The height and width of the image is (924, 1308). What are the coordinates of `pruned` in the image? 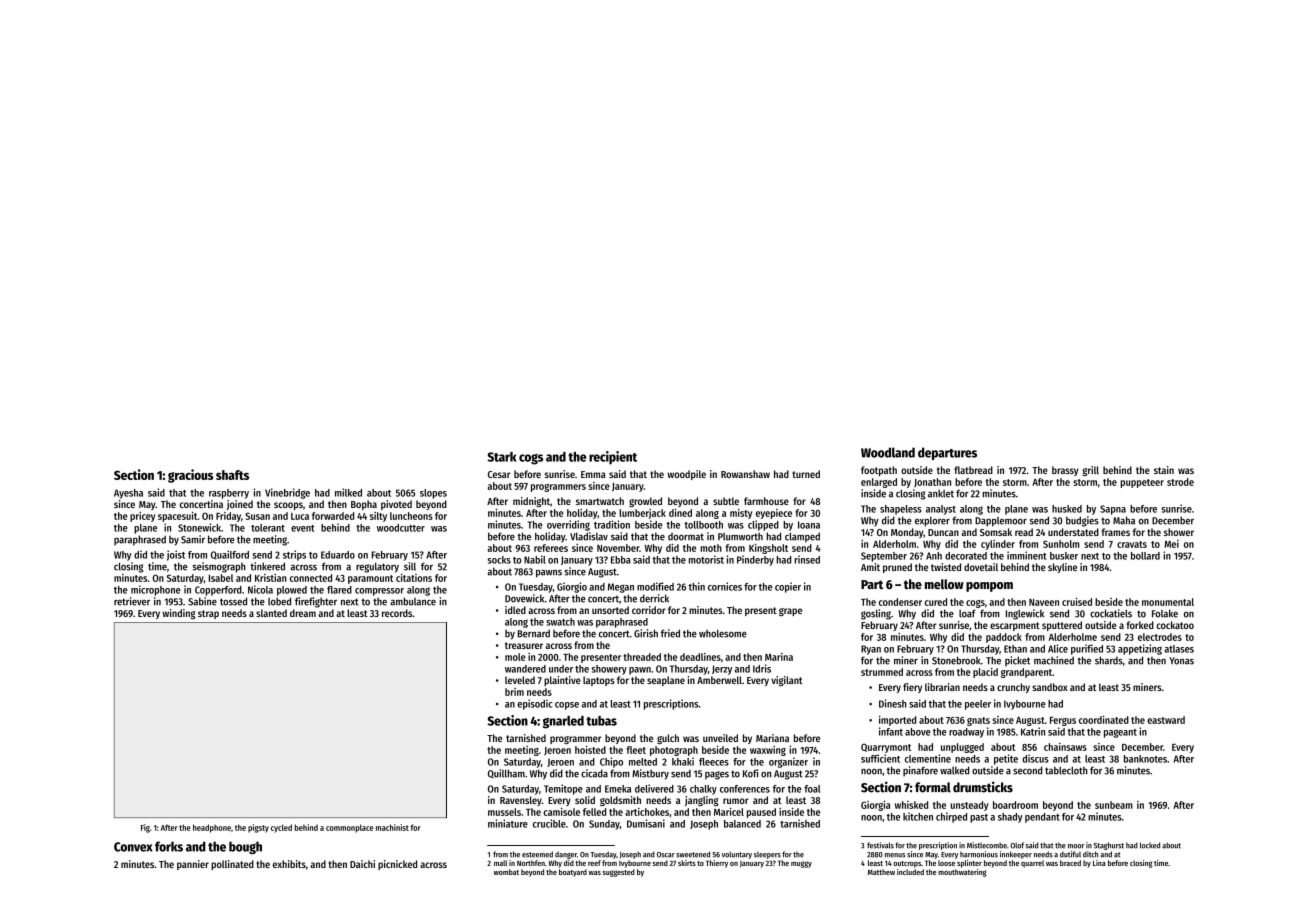 It's located at (897, 568).
